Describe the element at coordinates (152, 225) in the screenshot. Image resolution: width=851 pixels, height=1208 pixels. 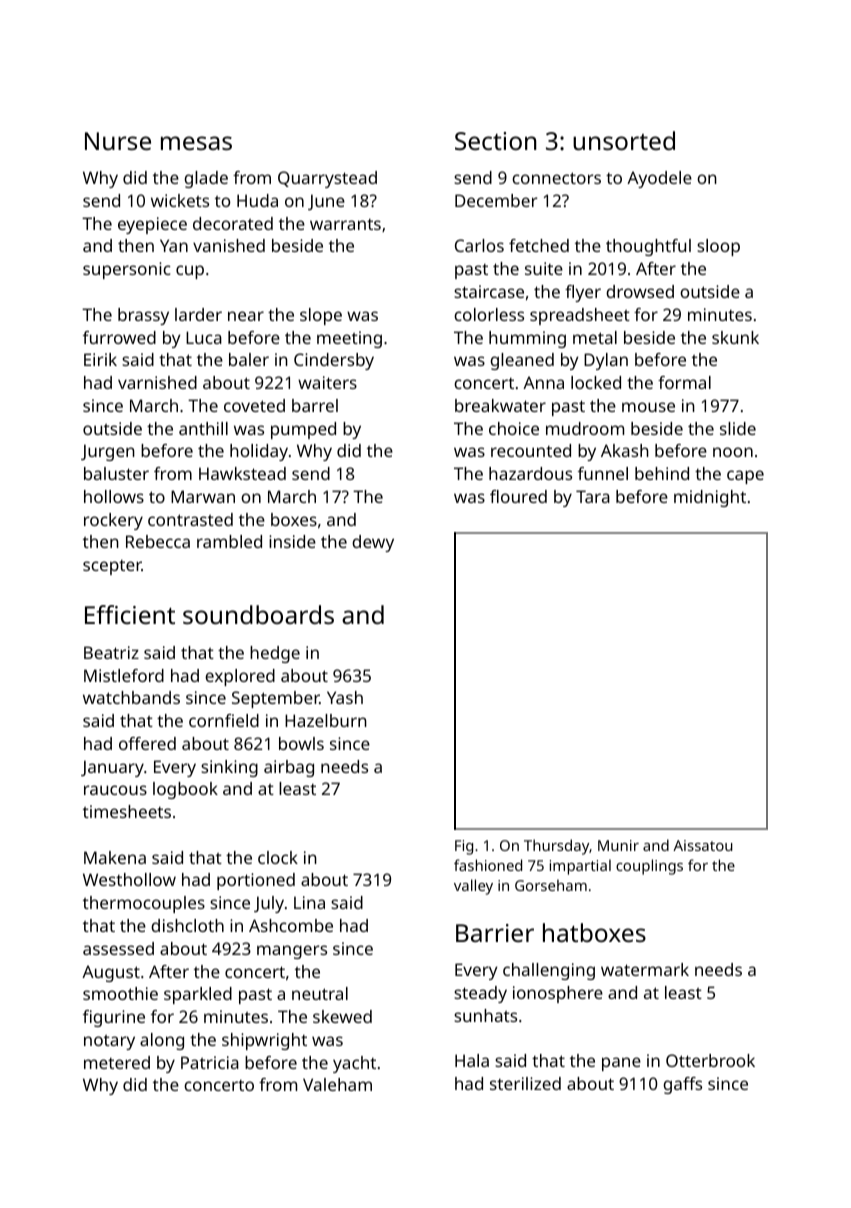
I see `eyepiece` at that location.
